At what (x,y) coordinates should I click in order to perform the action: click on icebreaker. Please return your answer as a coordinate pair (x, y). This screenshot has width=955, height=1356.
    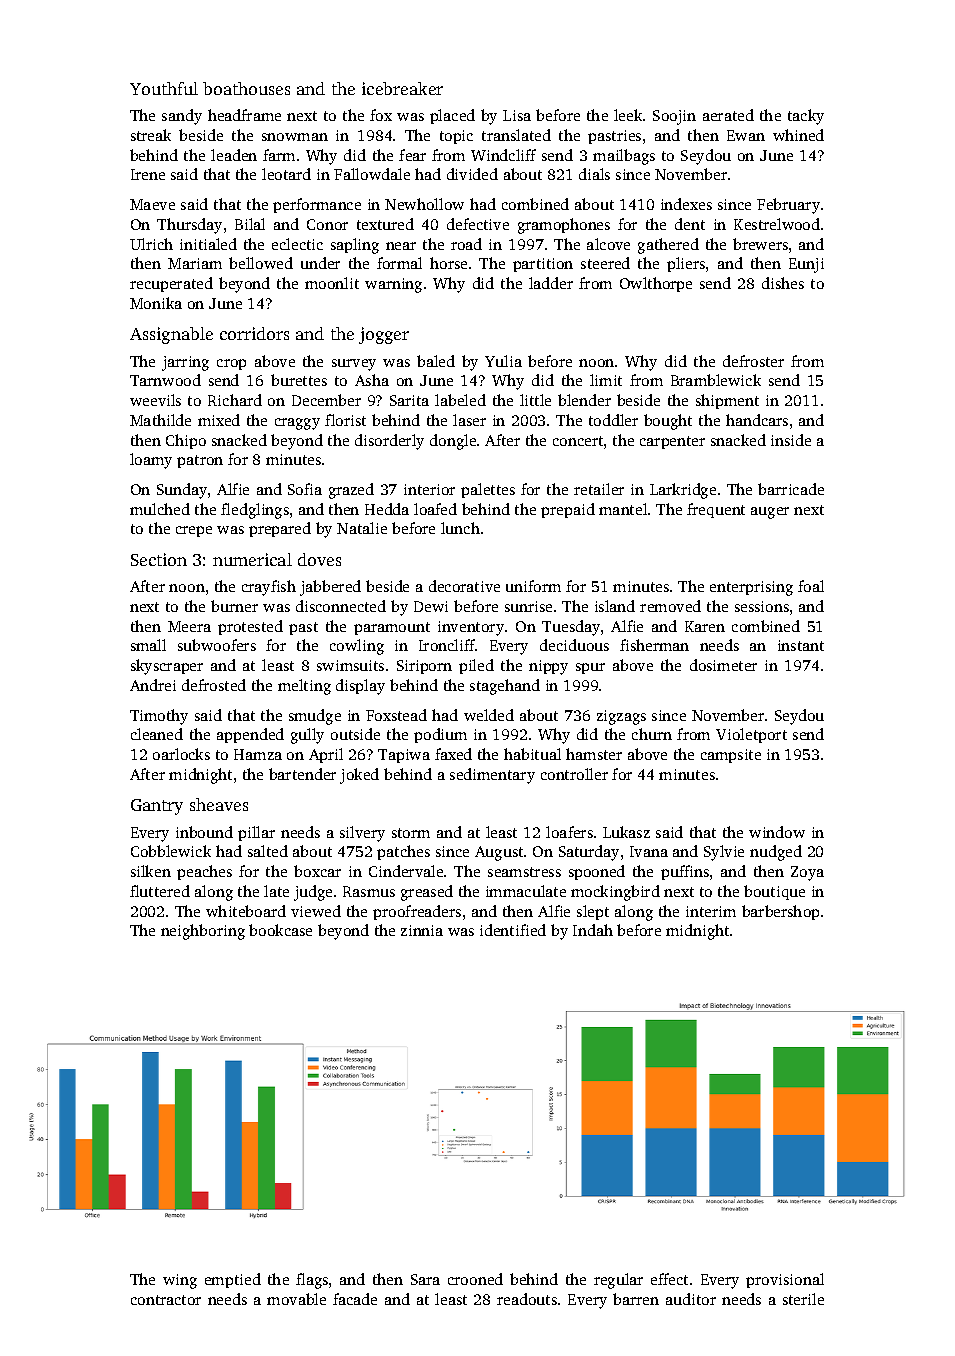
    Looking at the image, I should click on (402, 88).
